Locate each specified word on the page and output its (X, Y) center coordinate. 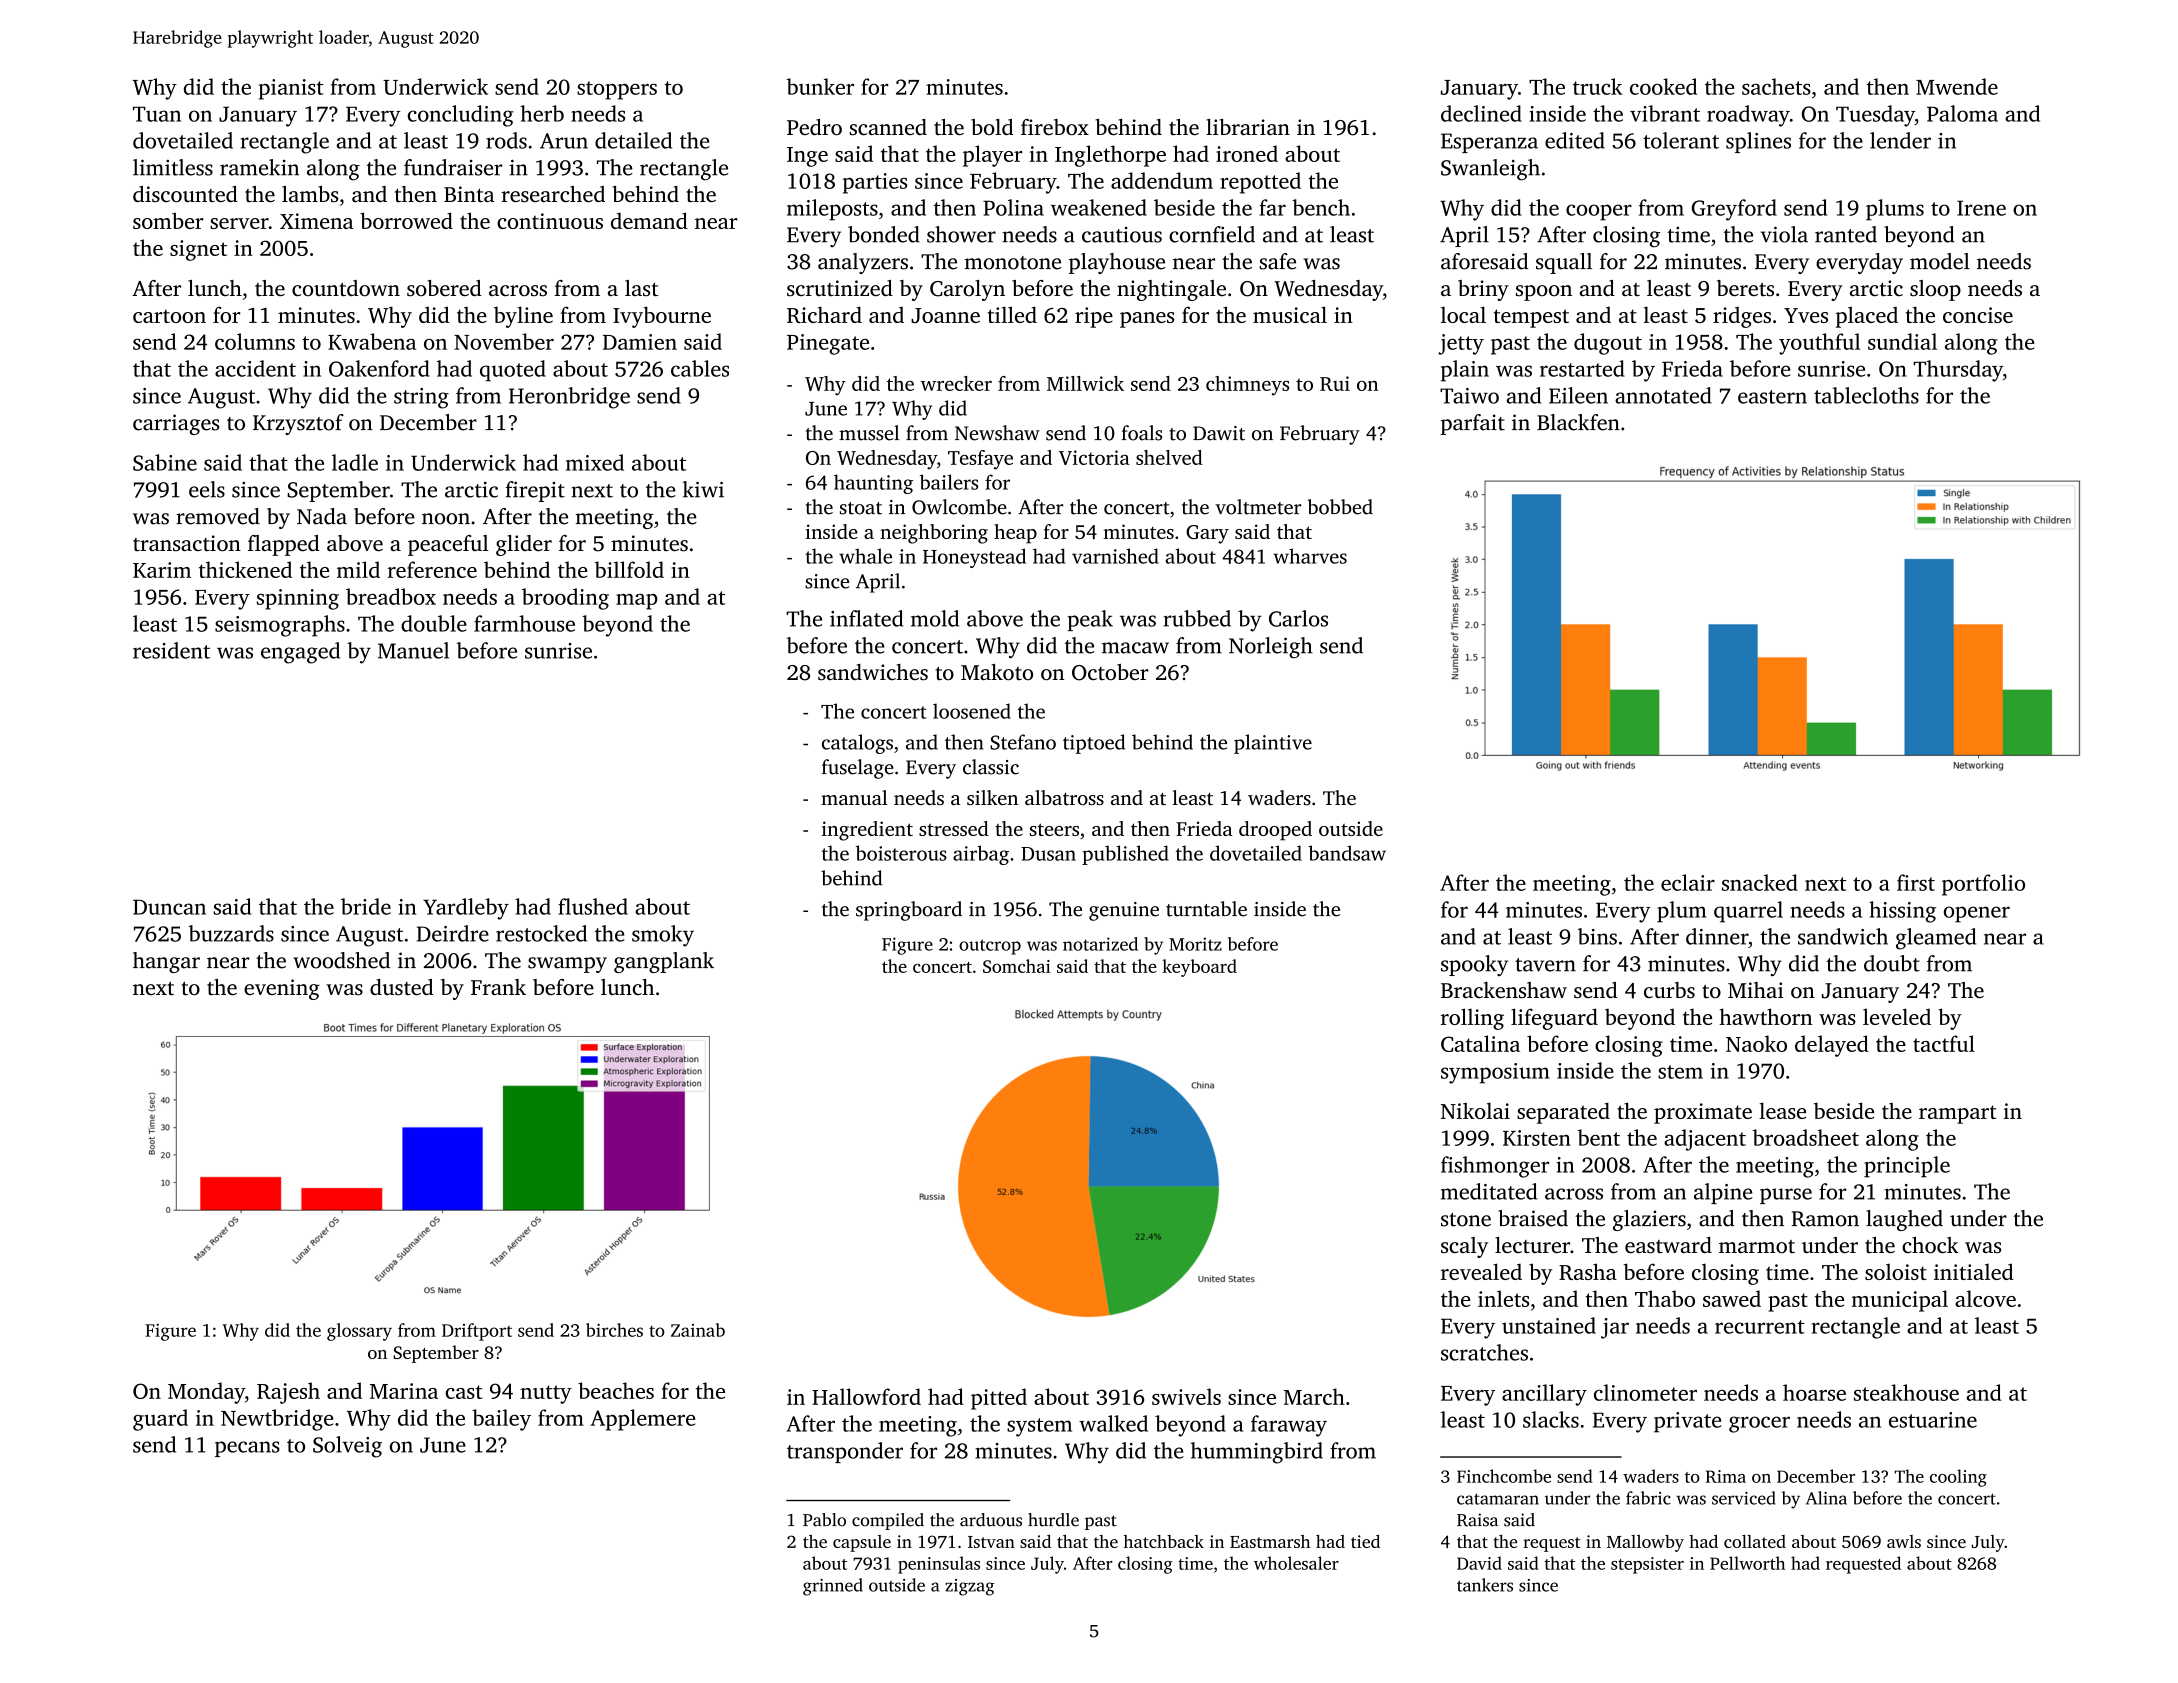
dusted (402, 987)
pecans (247, 1449)
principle (1907, 1167)
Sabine (165, 462)
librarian (1248, 127)
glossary (359, 1332)
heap (1015, 534)
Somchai (1017, 966)
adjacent (1705, 1140)
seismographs (280, 626)
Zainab (698, 1330)
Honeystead (974, 558)
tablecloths (1866, 395)
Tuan (157, 114)
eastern (1772, 397)
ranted (1846, 234)
